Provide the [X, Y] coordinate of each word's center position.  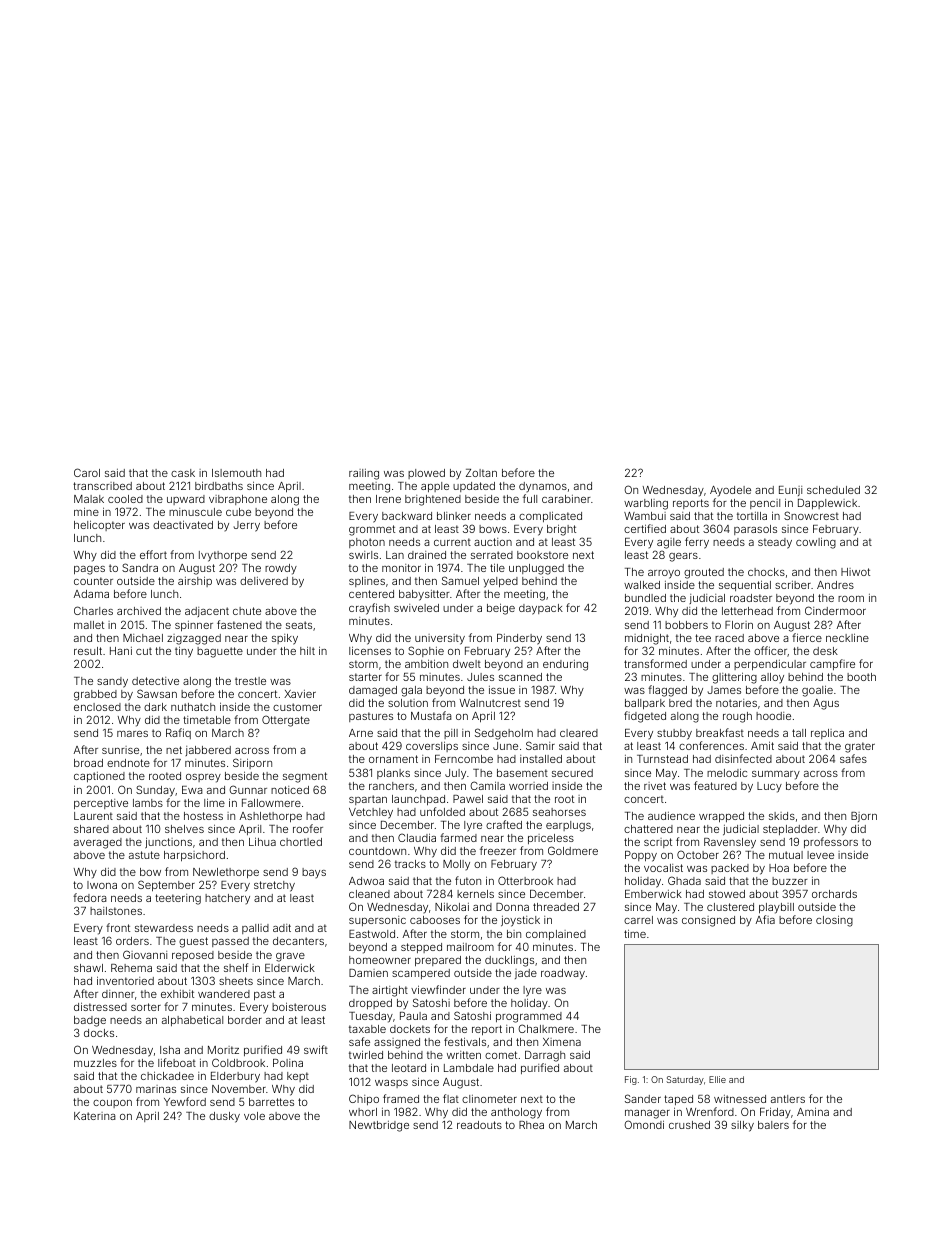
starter [365, 677]
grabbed [95, 695]
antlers [788, 1099]
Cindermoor [835, 610]
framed [401, 1098]
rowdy [281, 569]
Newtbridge [379, 1126]
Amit [762, 745]
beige [501, 609]
